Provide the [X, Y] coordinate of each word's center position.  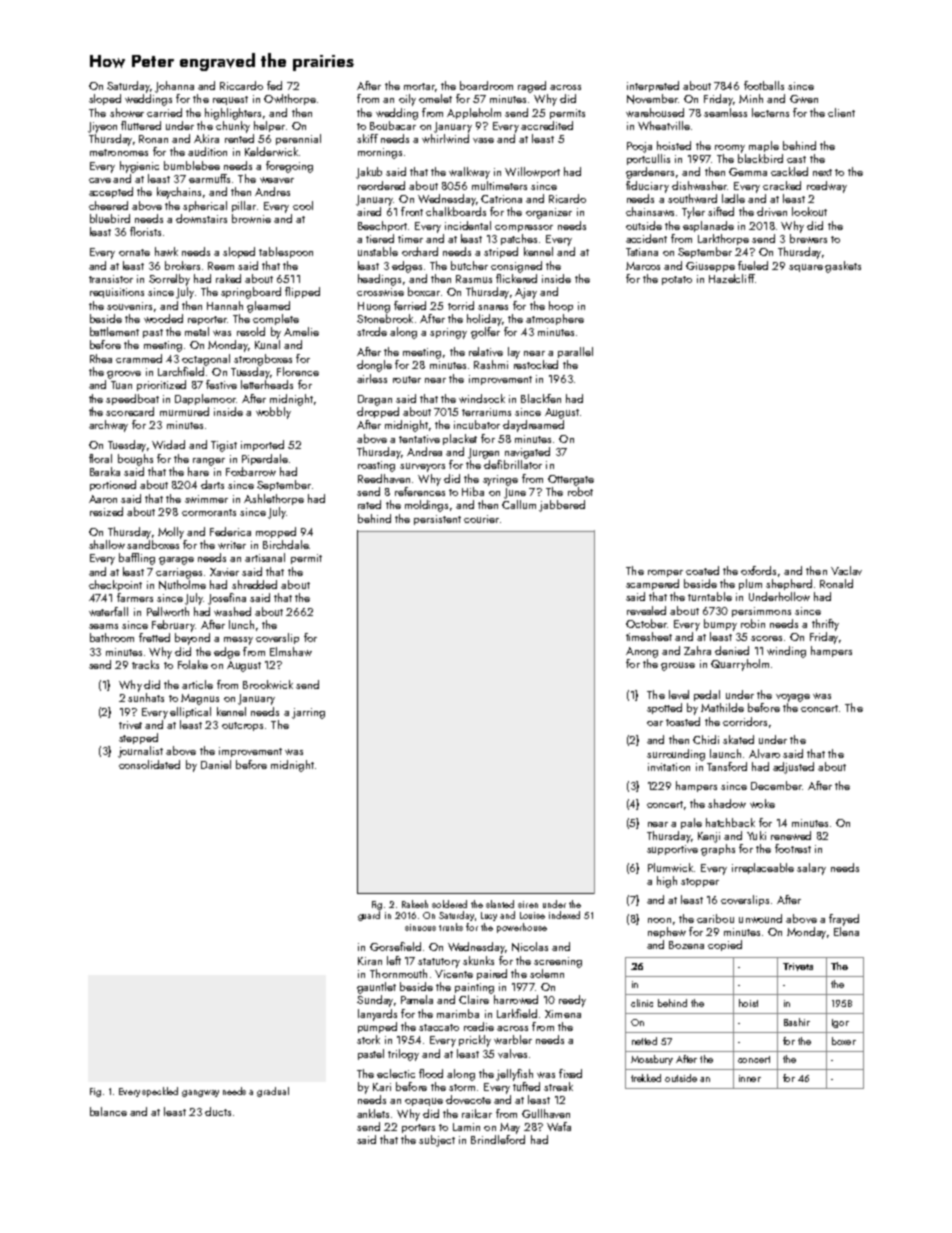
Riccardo [241, 85]
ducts [218, 1111]
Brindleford [498, 1139]
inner [750, 1078]
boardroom [486, 85]
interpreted [653, 86]
